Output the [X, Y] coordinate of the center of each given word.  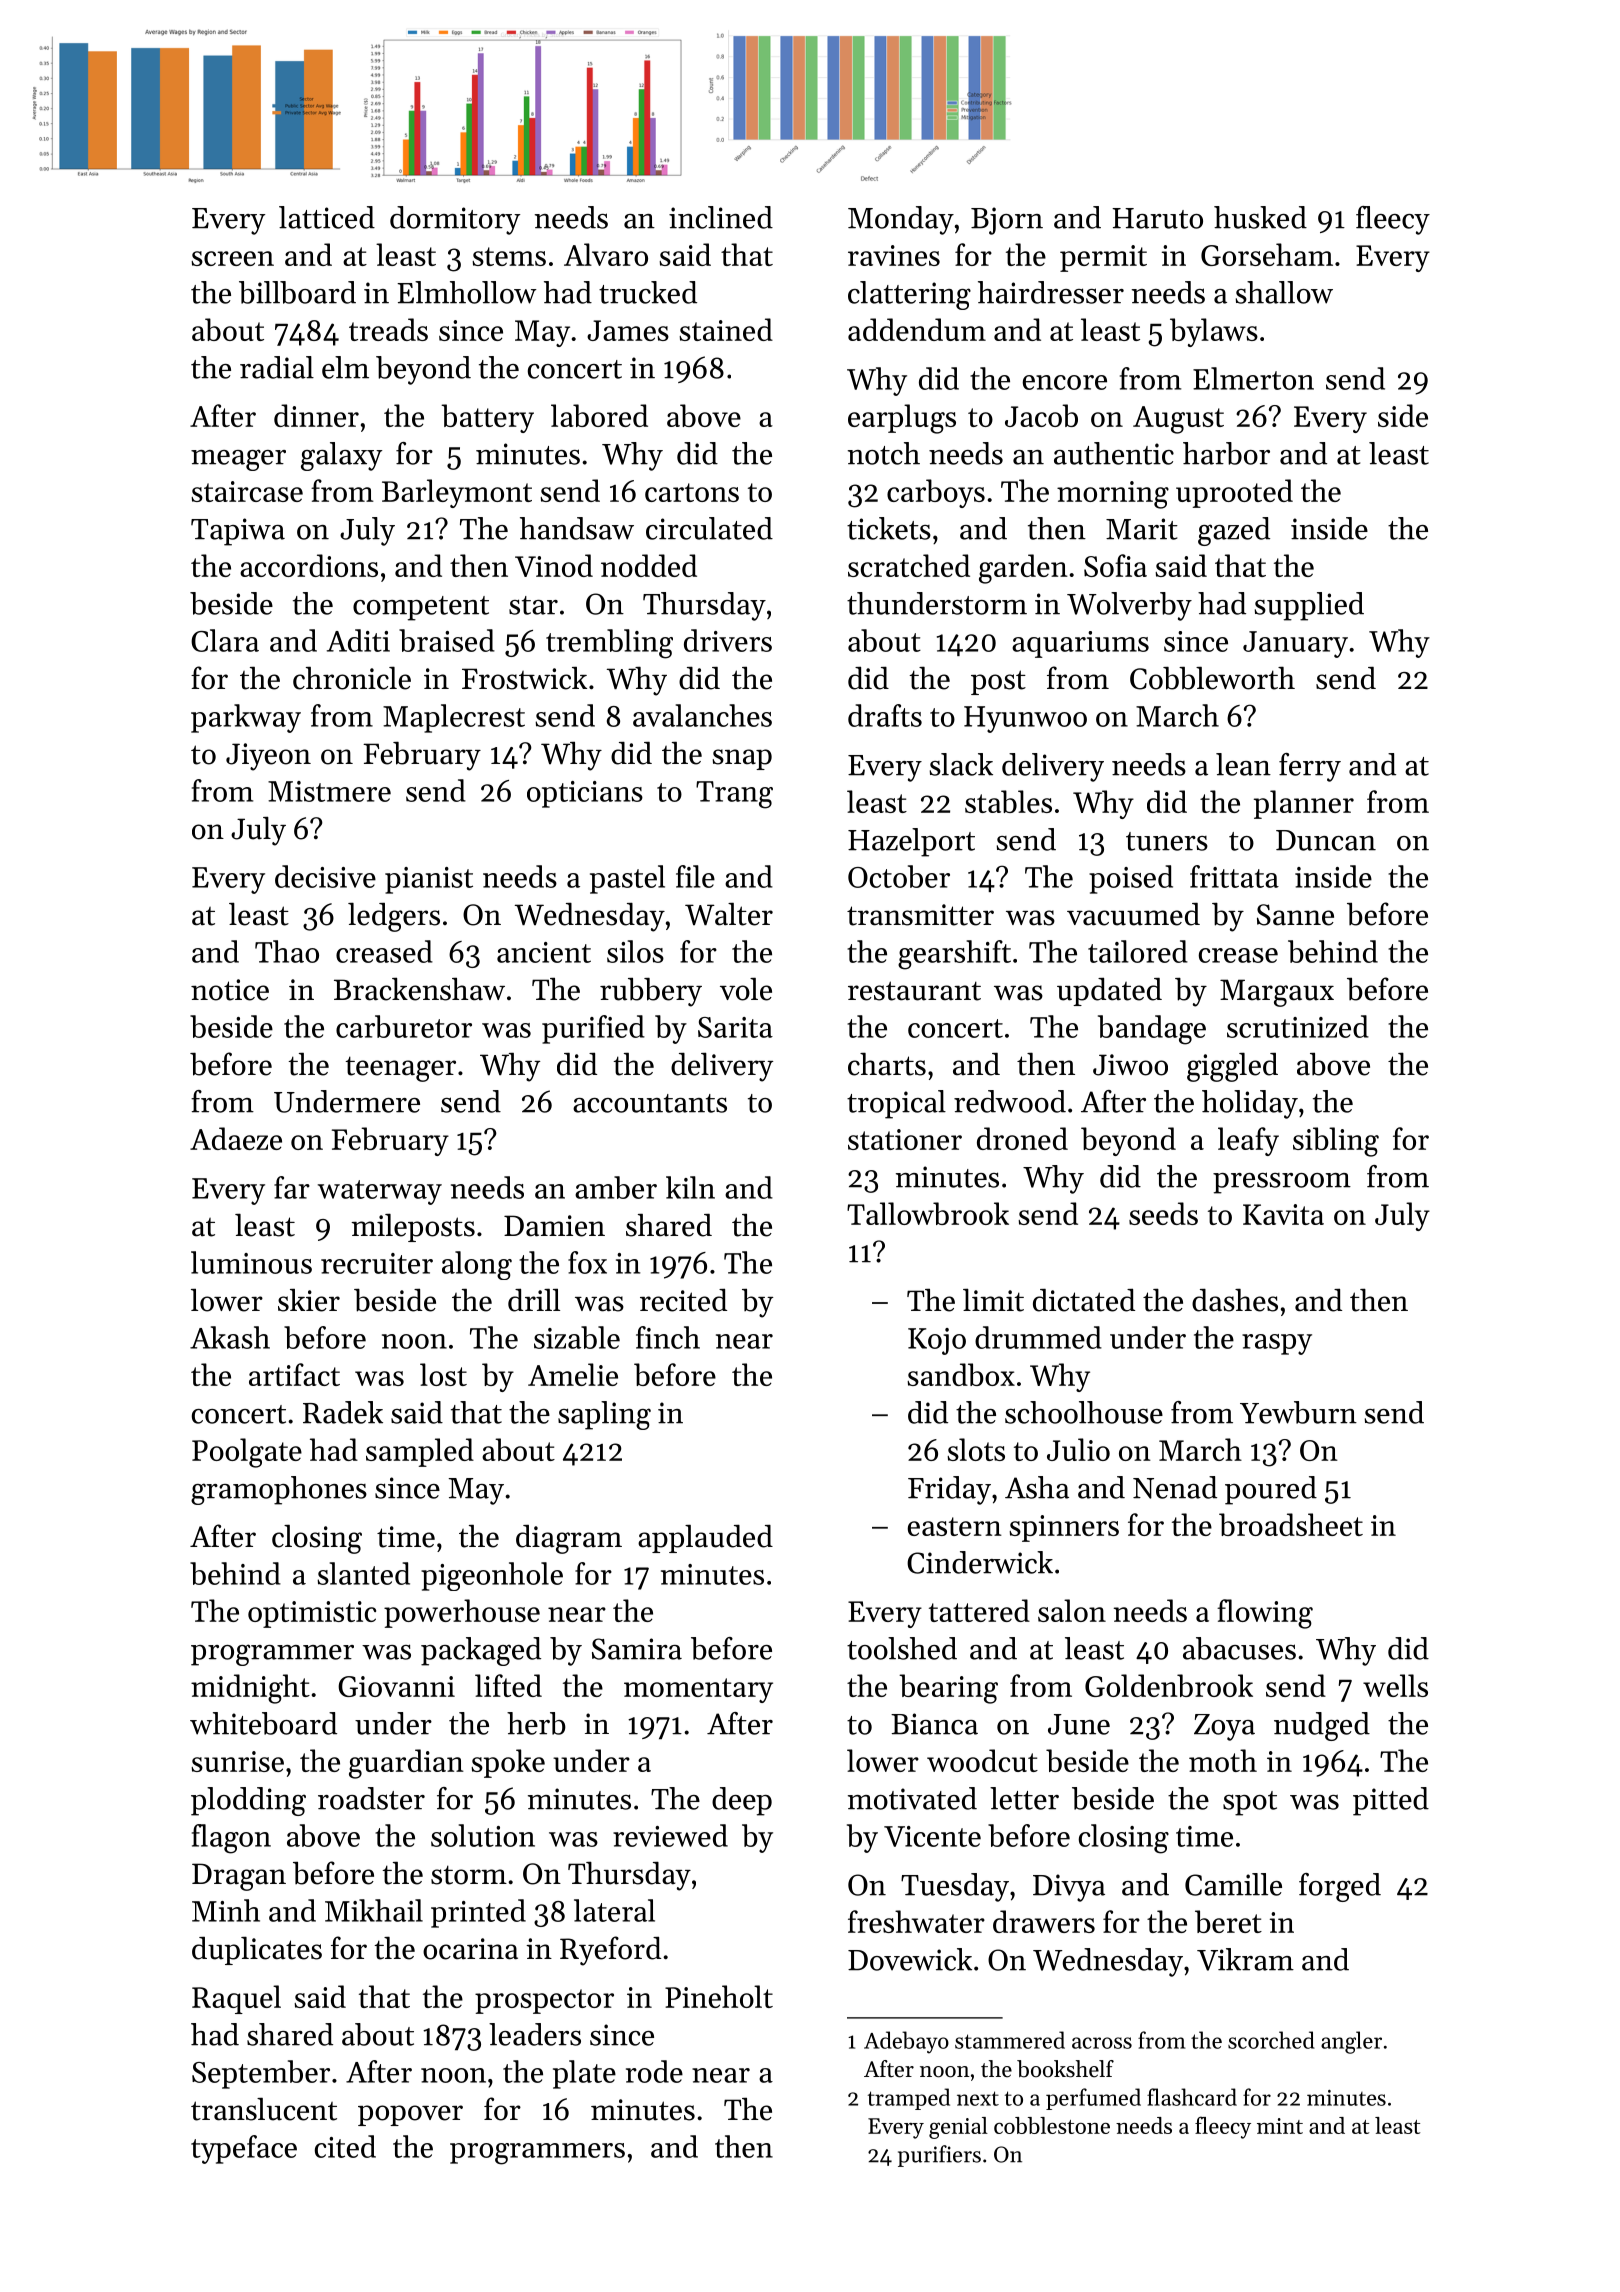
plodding [248, 1801]
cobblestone [1052, 2125]
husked [1260, 217]
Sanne [1295, 915]
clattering [909, 295]
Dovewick [910, 1959]
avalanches [702, 715]
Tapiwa [238, 532]
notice [230, 990]
